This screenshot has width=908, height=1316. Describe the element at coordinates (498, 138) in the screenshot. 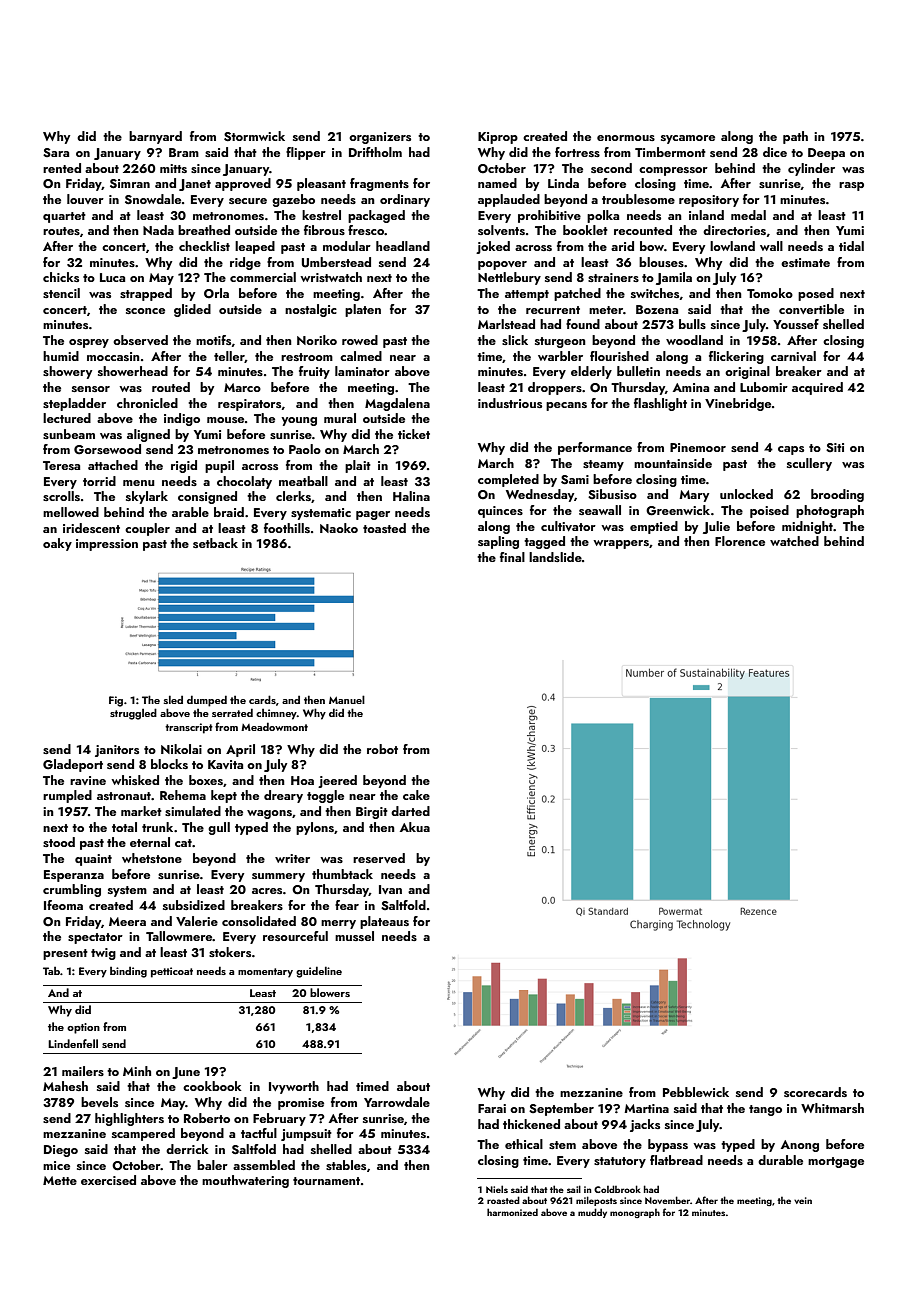

I see `Kiprop` at that location.
